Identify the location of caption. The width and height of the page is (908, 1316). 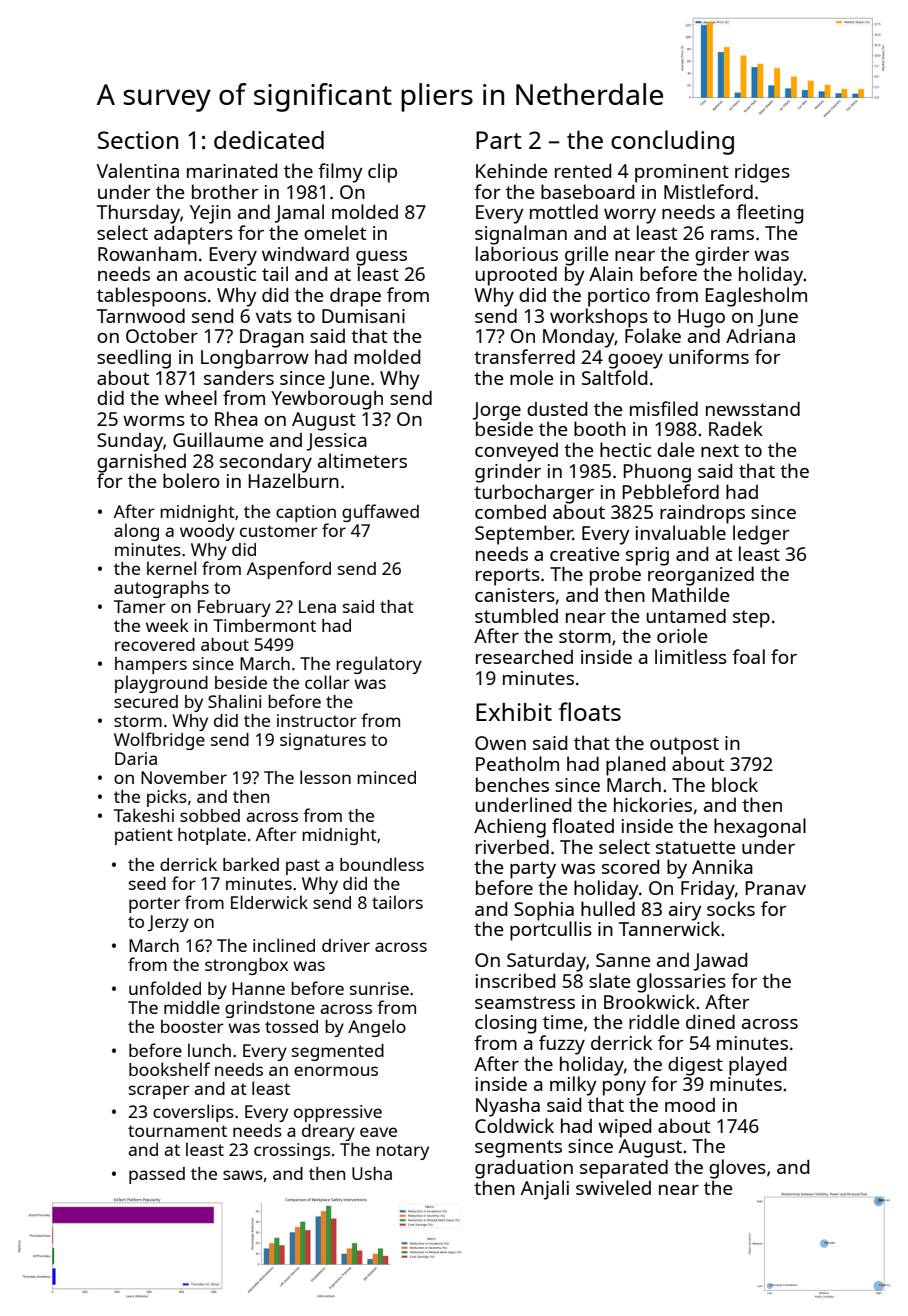
(306, 513).
